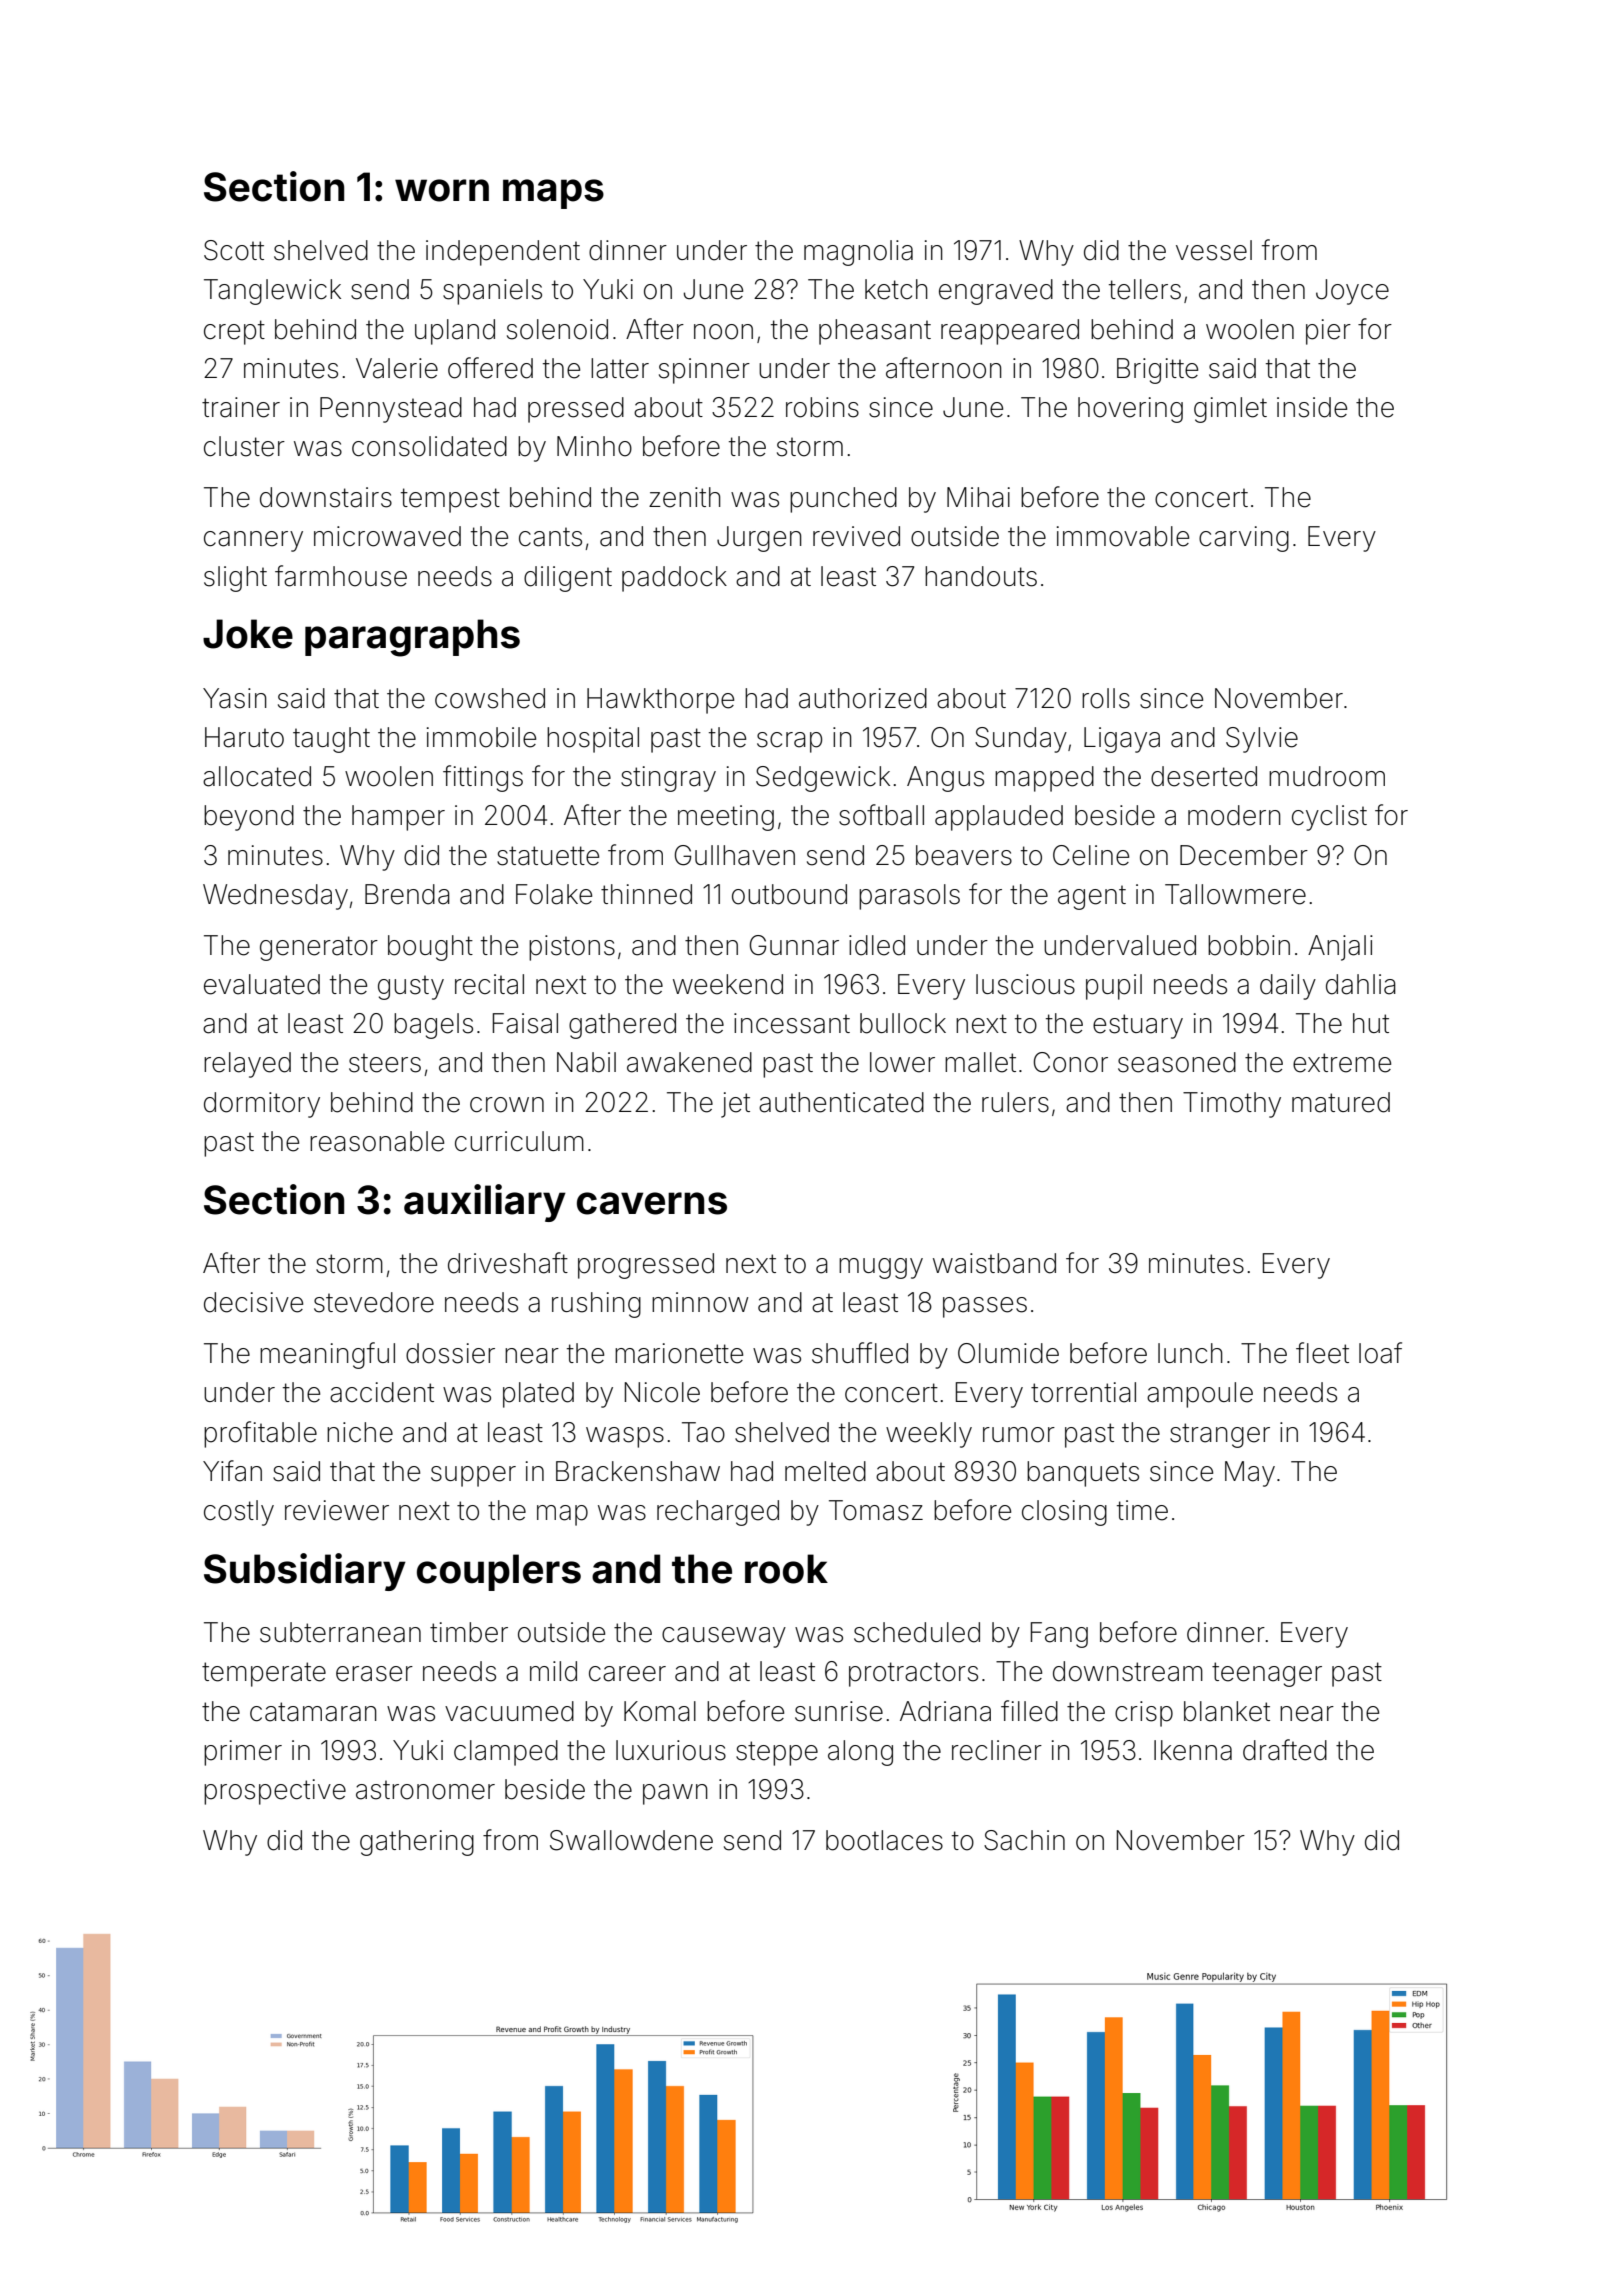  What do you see at coordinates (234, 250) in the page?
I see `Scott` at bounding box center [234, 250].
